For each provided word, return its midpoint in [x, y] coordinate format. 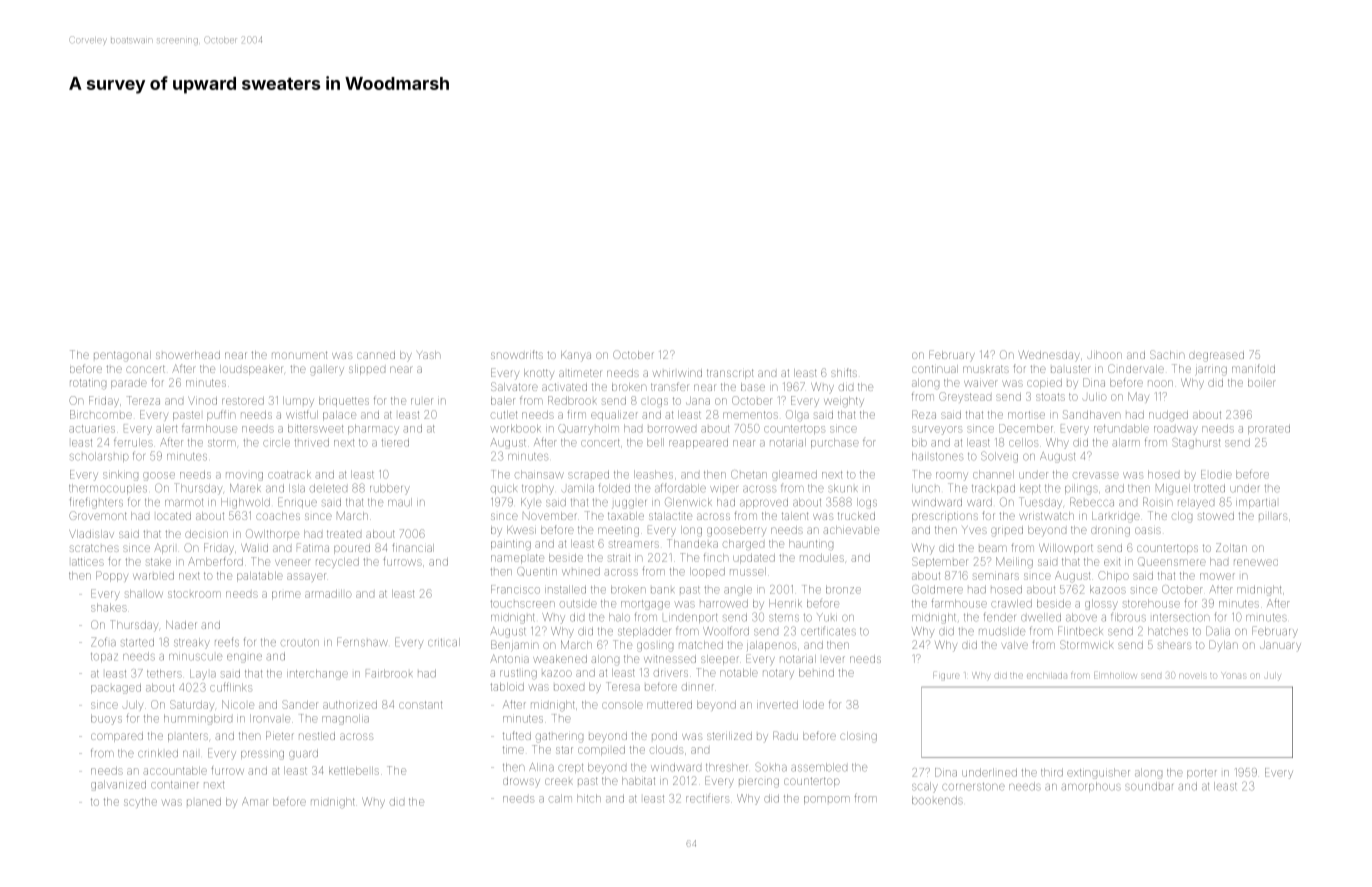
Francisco [515, 589]
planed [204, 802]
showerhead [188, 355]
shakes [109, 607]
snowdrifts [517, 354]
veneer [293, 562]
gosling [655, 647]
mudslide [1002, 631]
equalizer [614, 416]
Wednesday [1049, 356]
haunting [811, 545]
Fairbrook [389, 673]
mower [1217, 576]
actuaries [92, 429]
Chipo [1113, 576]
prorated [1269, 429]
